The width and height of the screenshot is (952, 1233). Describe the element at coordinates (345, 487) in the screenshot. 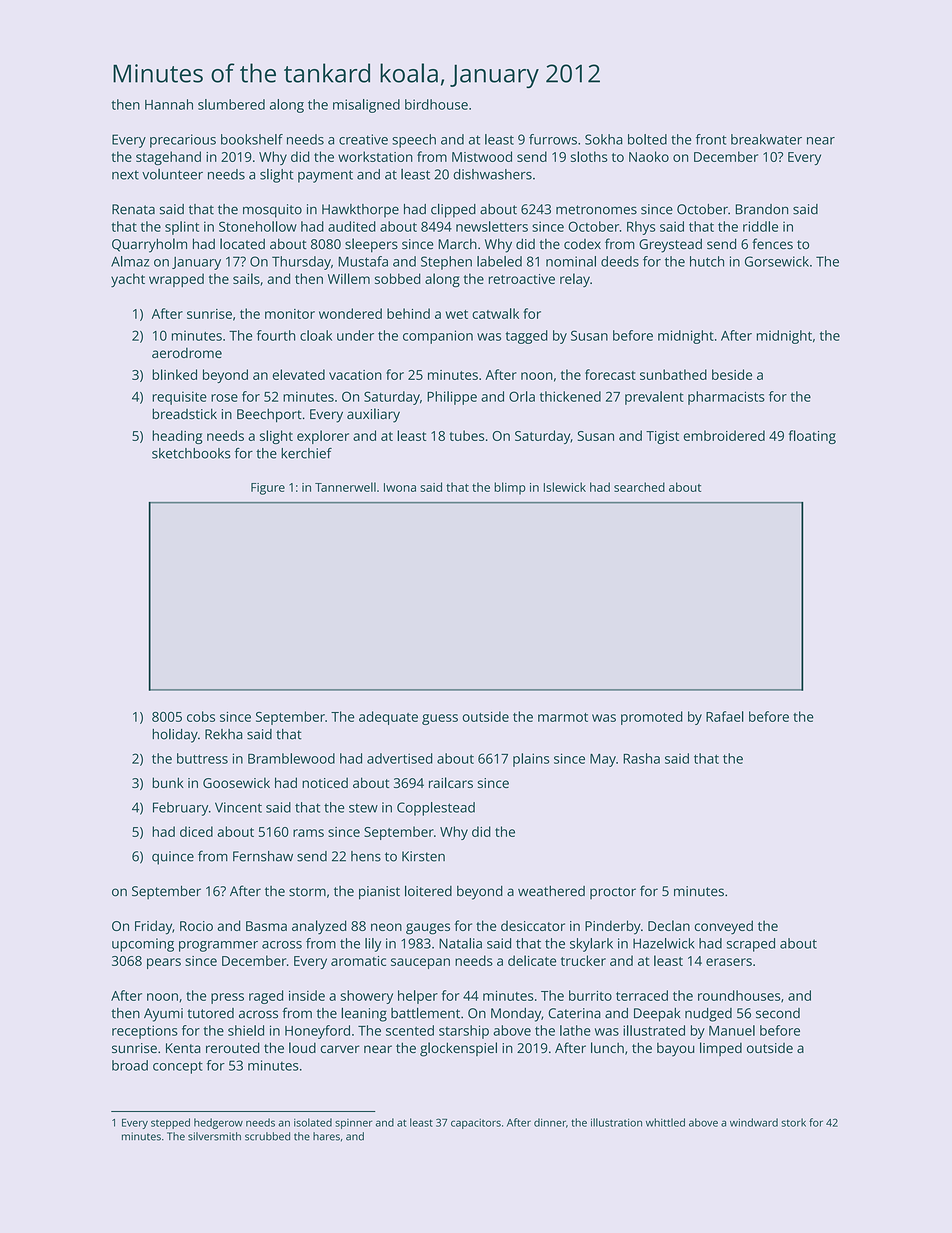

I see `Tannerwell` at that location.
